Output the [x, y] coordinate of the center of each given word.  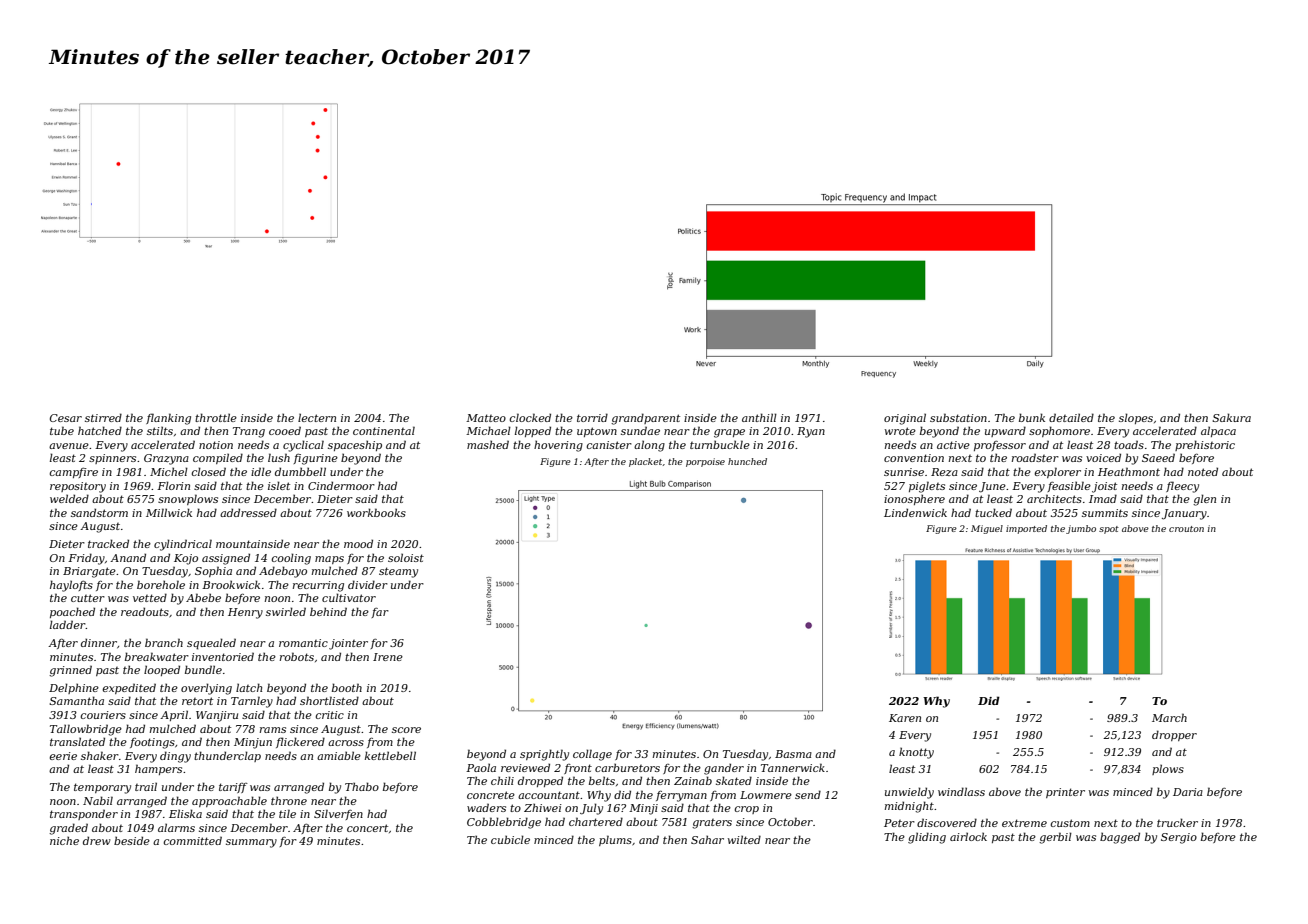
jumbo [1081, 529]
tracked [108, 543]
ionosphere [914, 499]
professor [1000, 446]
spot [1109, 530]
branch [164, 642]
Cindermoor [341, 485]
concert [367, 828]
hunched [747, 461]
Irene [388, 657]
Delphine [74, 688]
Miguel [987, 529]
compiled [218, 458]
